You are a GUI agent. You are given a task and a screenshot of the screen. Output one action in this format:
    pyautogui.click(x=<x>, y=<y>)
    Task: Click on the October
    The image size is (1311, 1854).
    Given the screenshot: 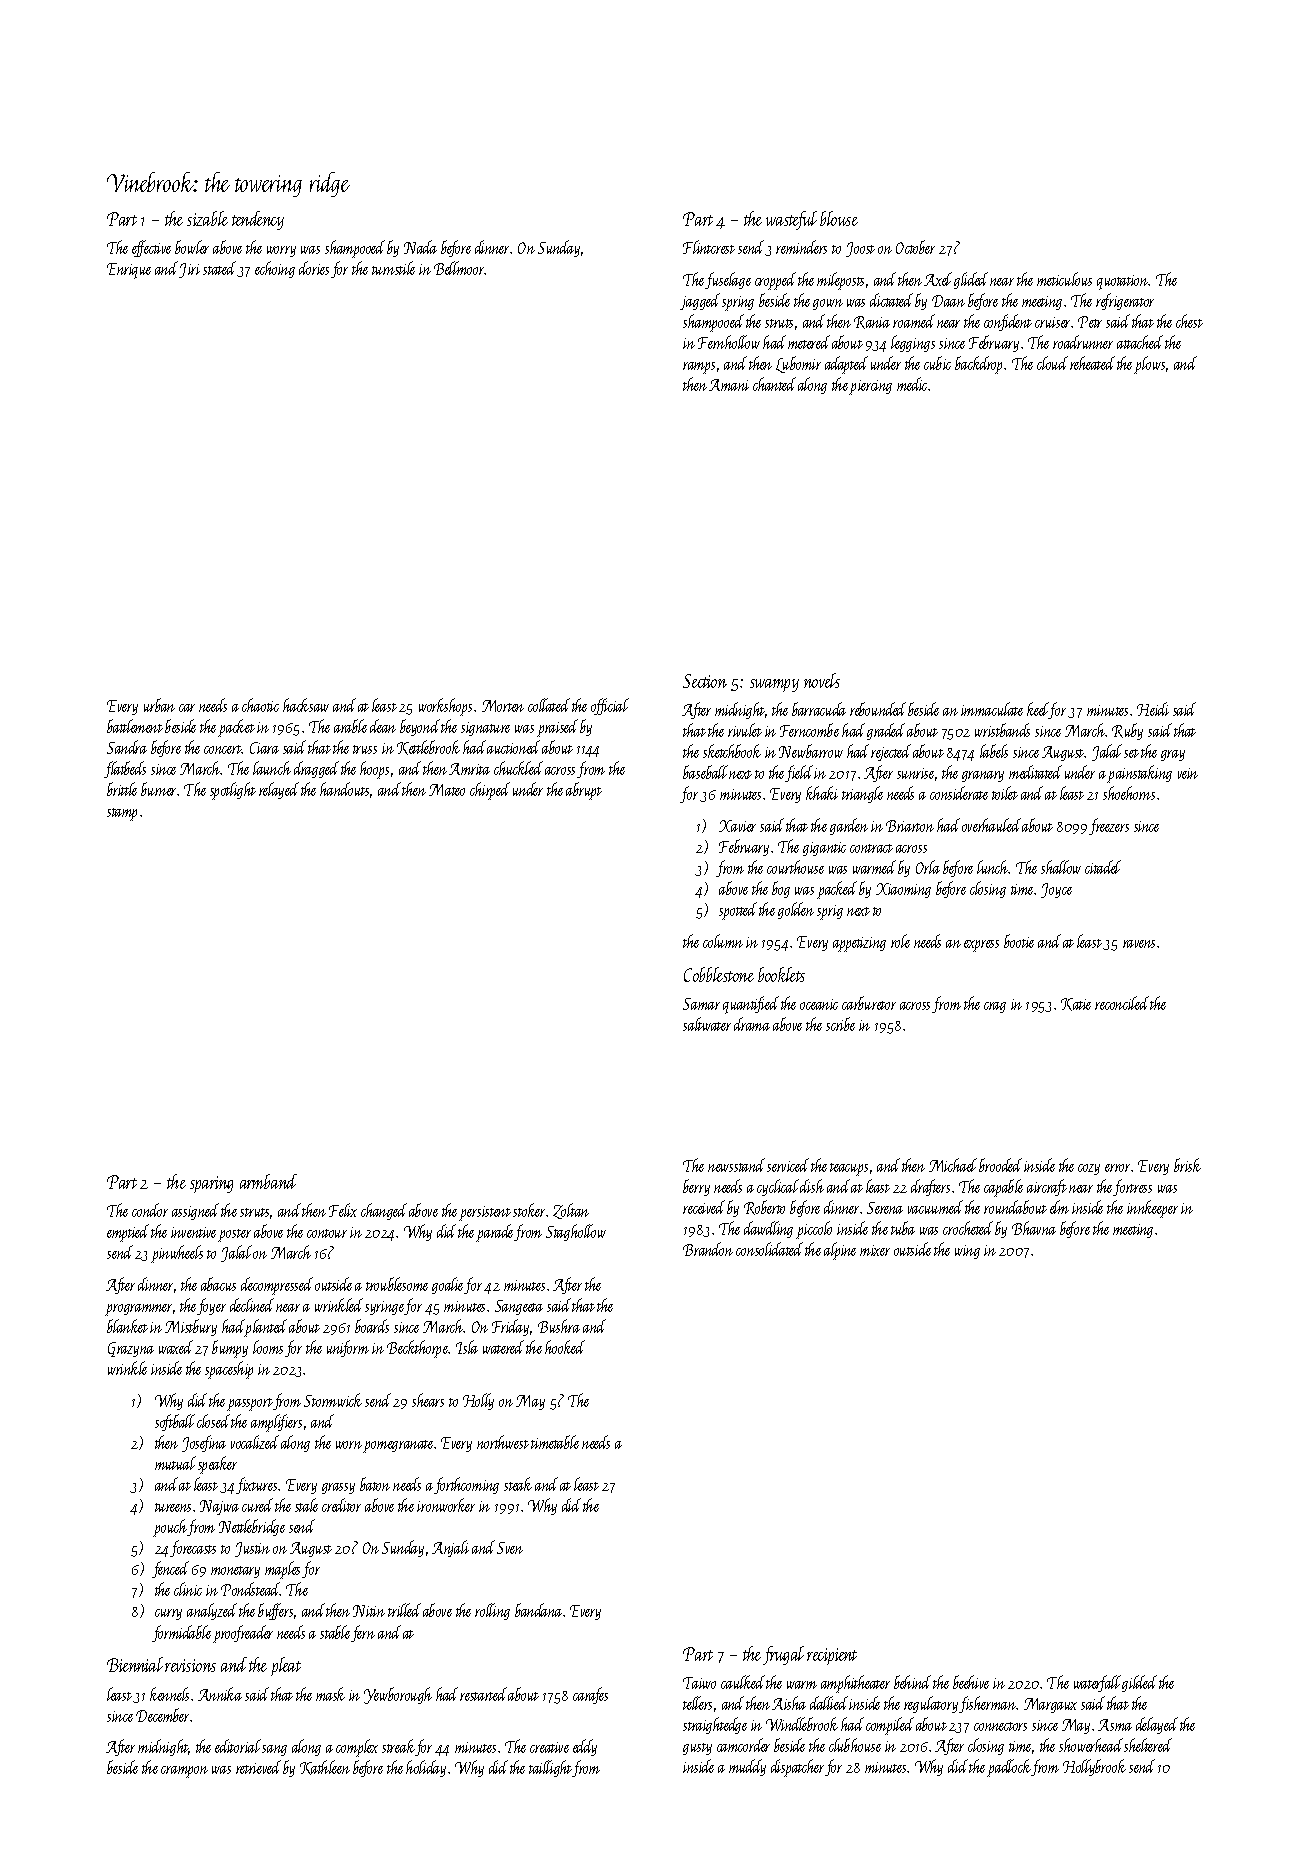 What is the action you would take?
    pyautogui.click(x=915, y=247)
